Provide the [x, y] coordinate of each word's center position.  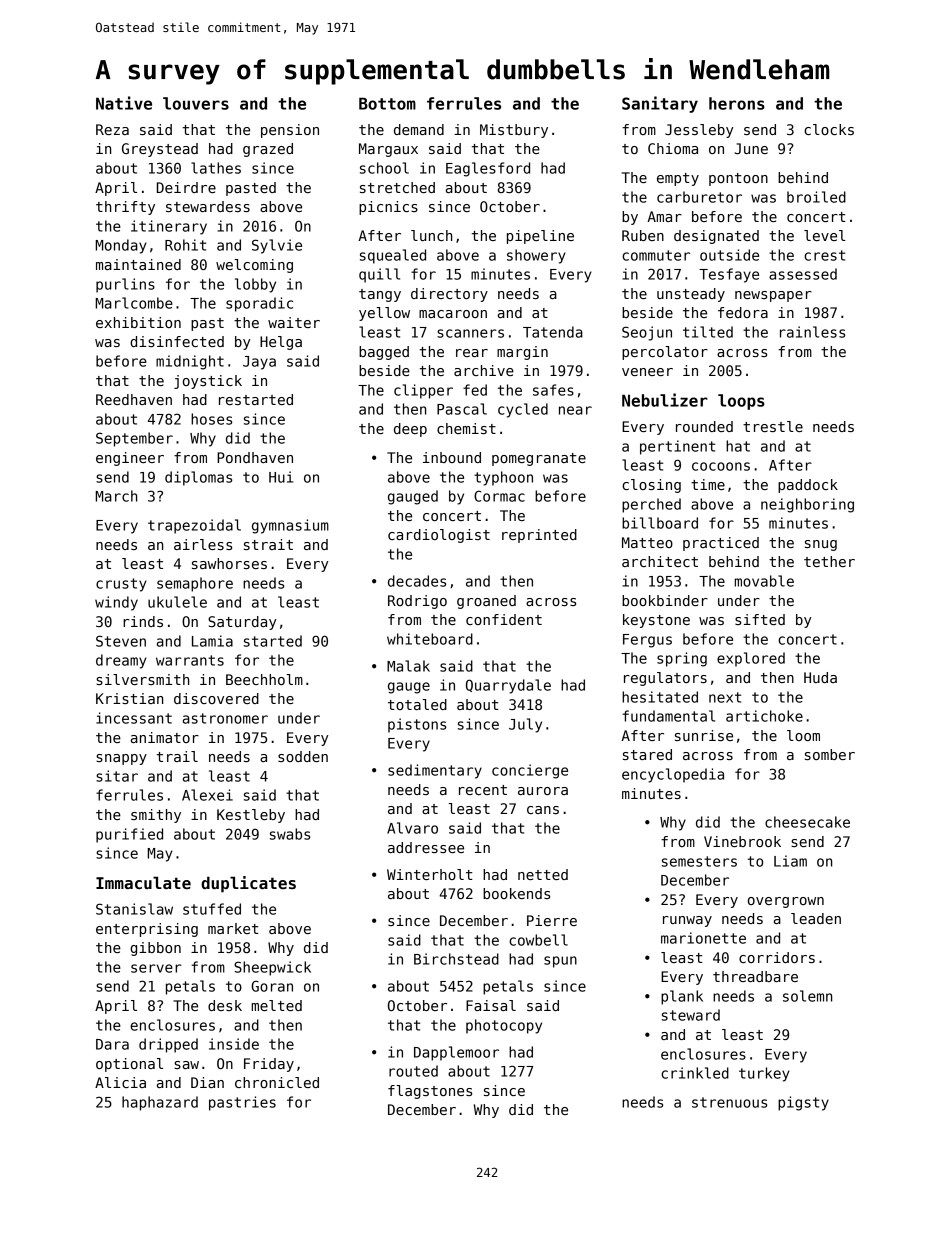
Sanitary [660, 104]
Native [124, 103]
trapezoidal [194, 526]
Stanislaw [134, 909]
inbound [452, 457]
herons [737, 103]
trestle [773, 426]
